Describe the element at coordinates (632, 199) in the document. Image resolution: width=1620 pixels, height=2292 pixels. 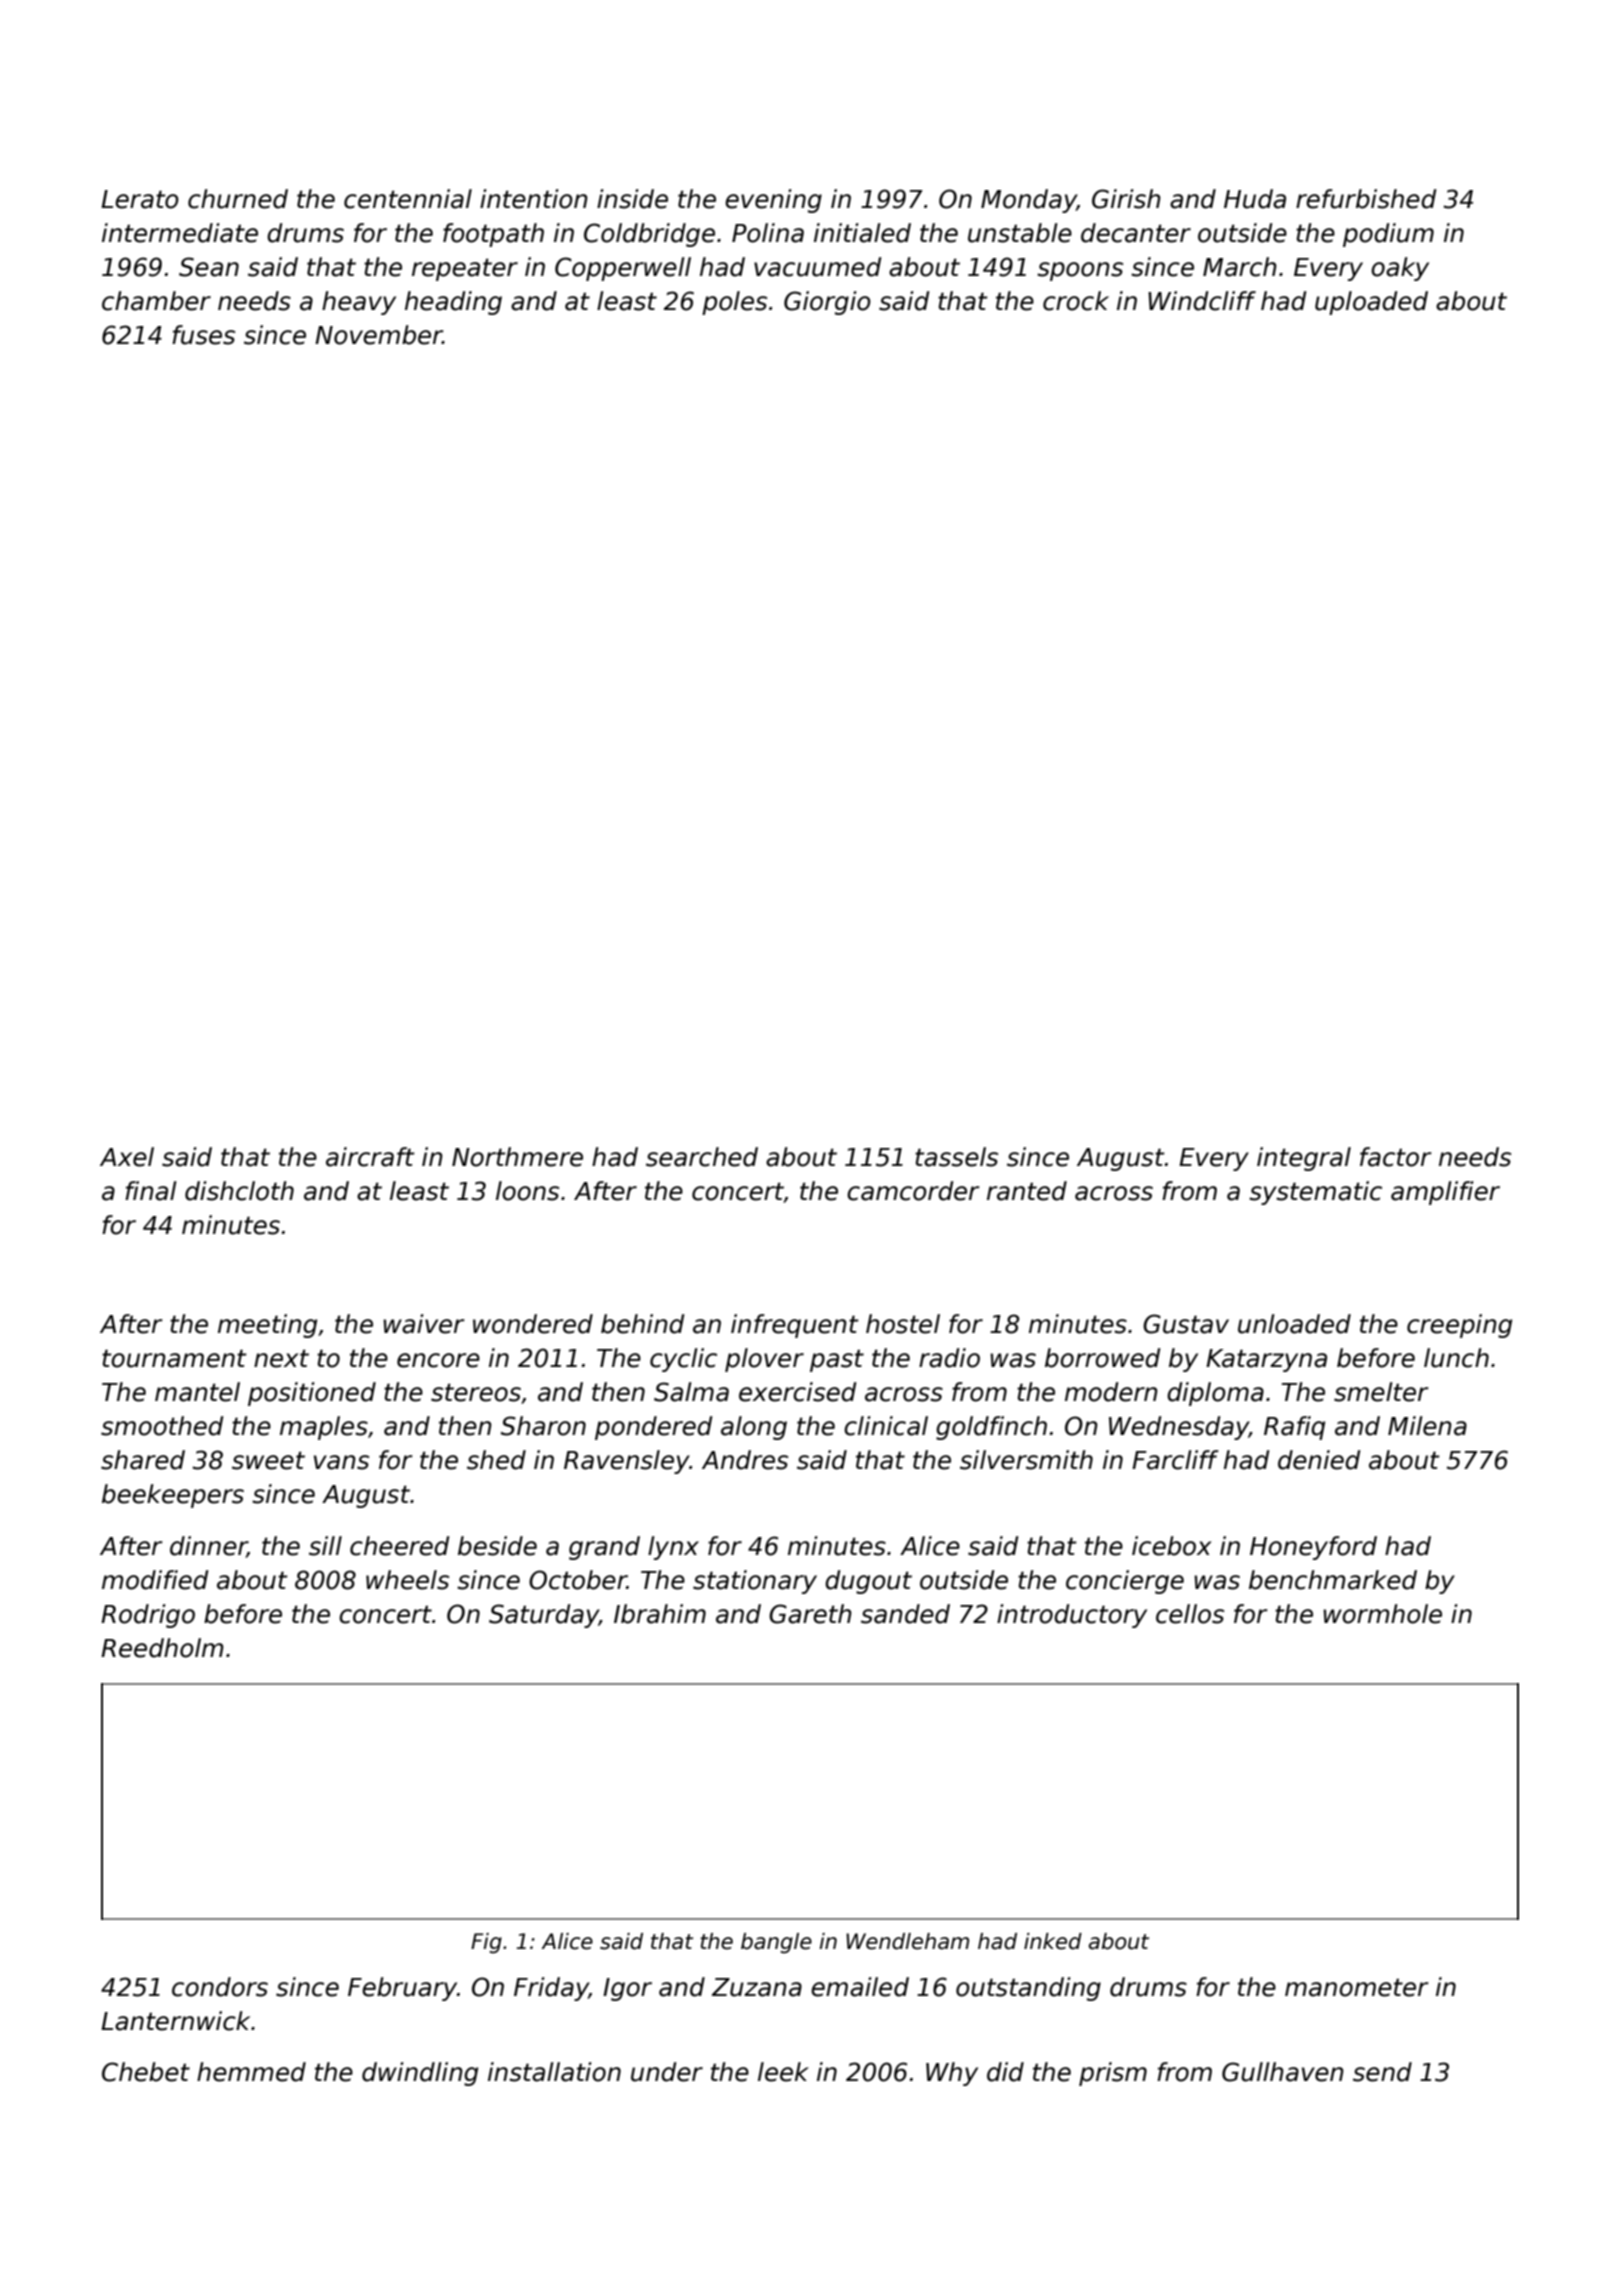
I see `inside` at that location.
